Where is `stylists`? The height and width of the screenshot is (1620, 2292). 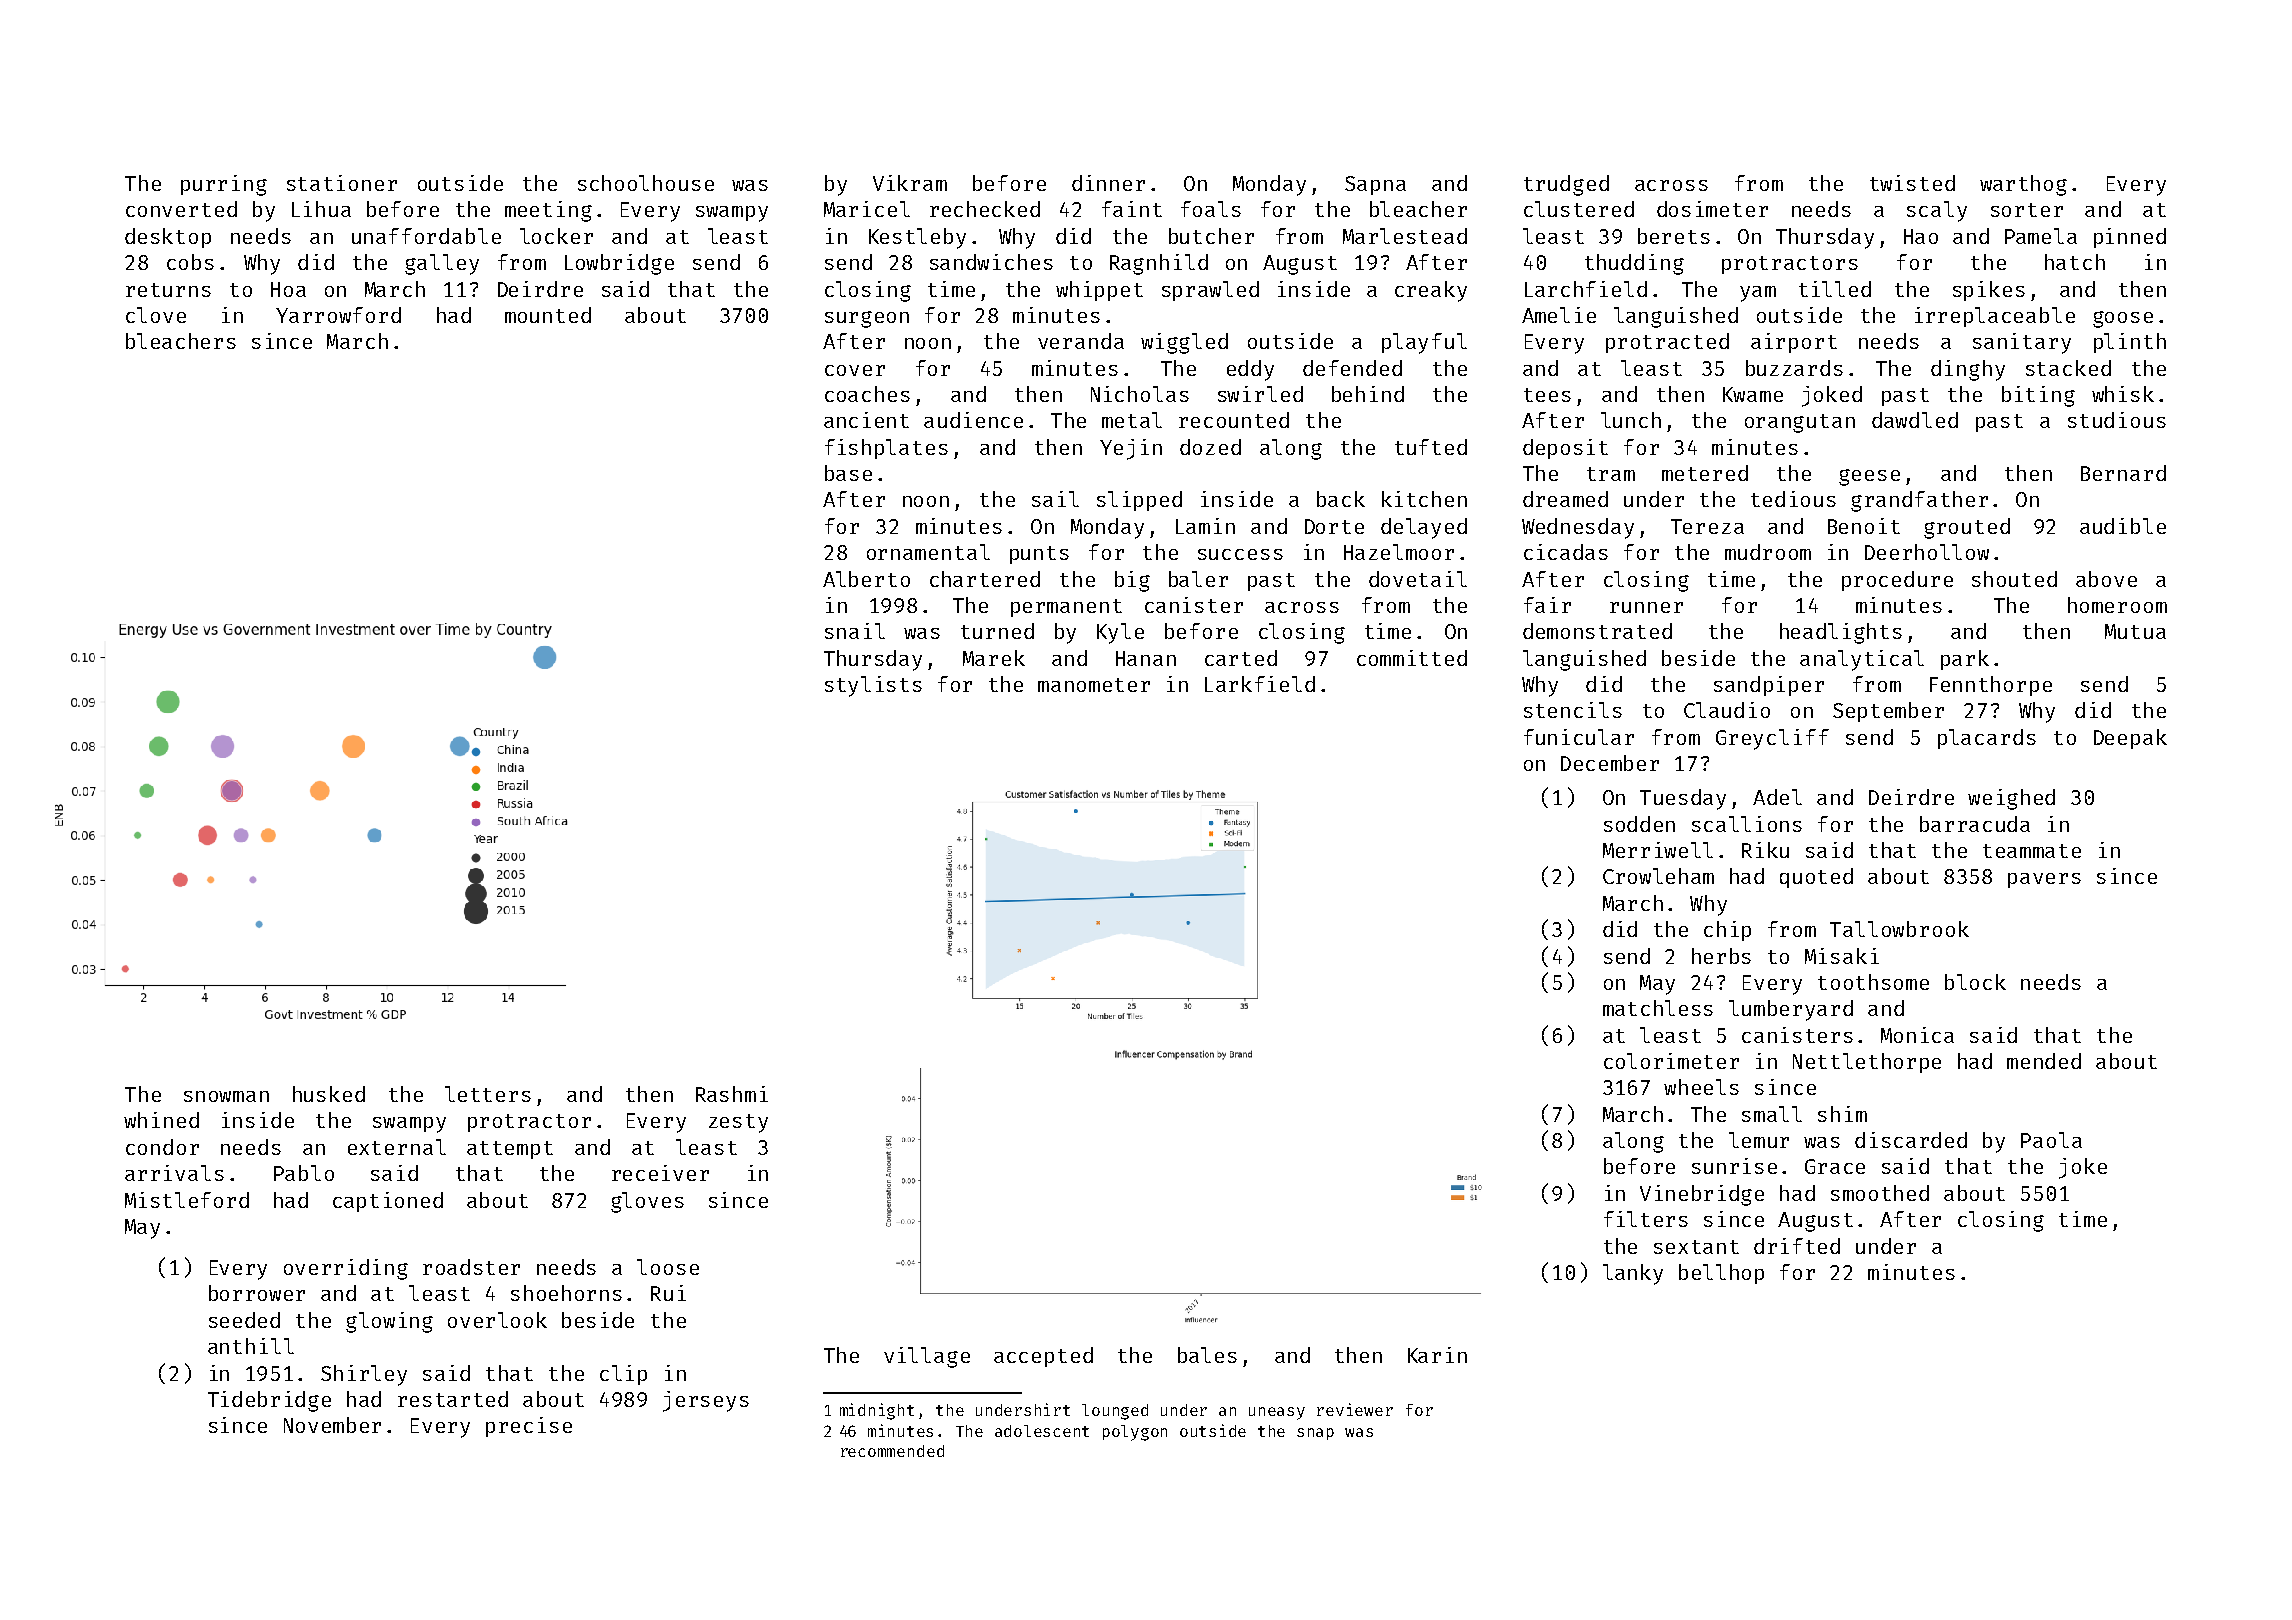
stylists is located at coordinates (873, 686).
